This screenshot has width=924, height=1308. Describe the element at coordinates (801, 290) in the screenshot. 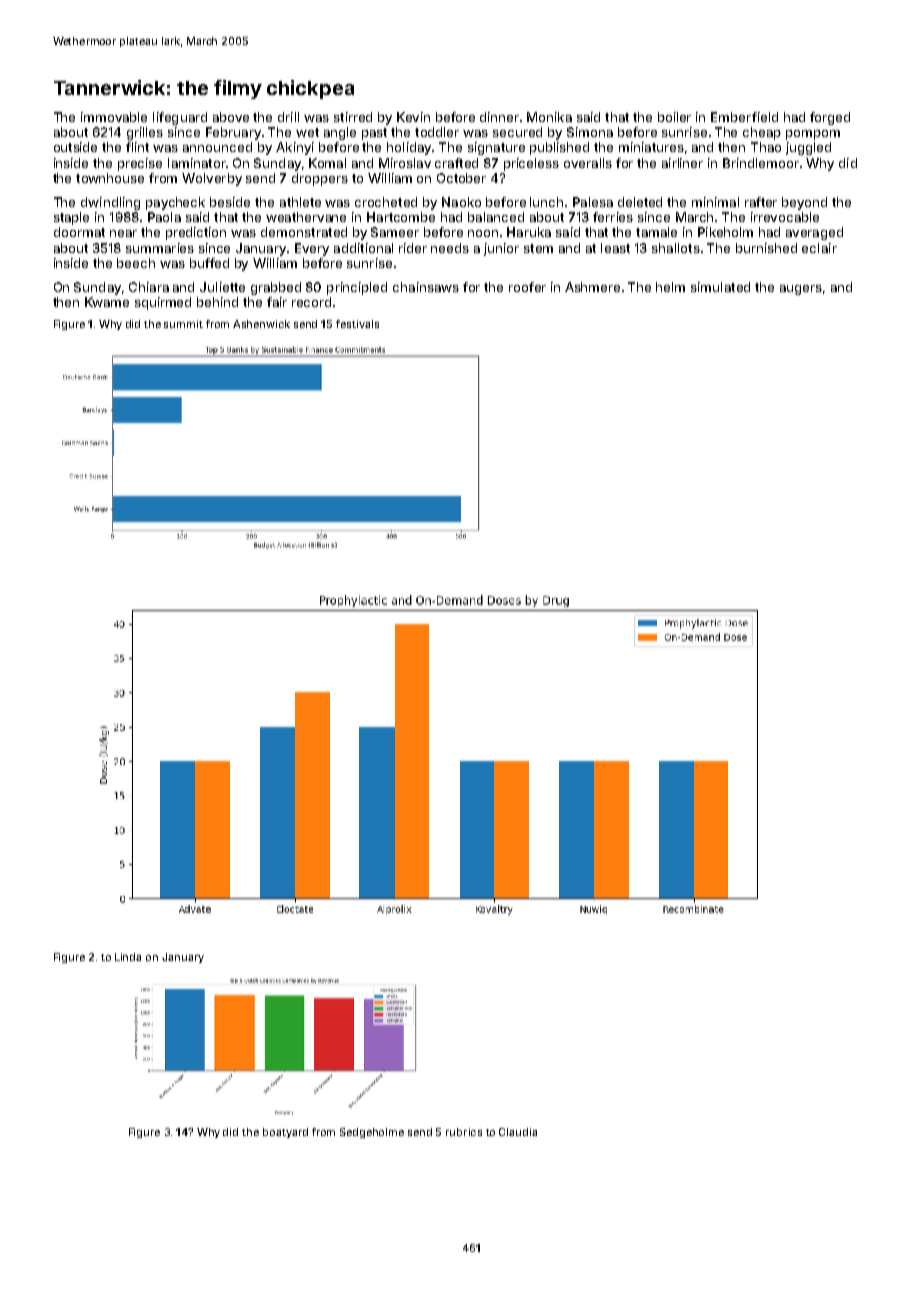

I see `augers` at that location.
